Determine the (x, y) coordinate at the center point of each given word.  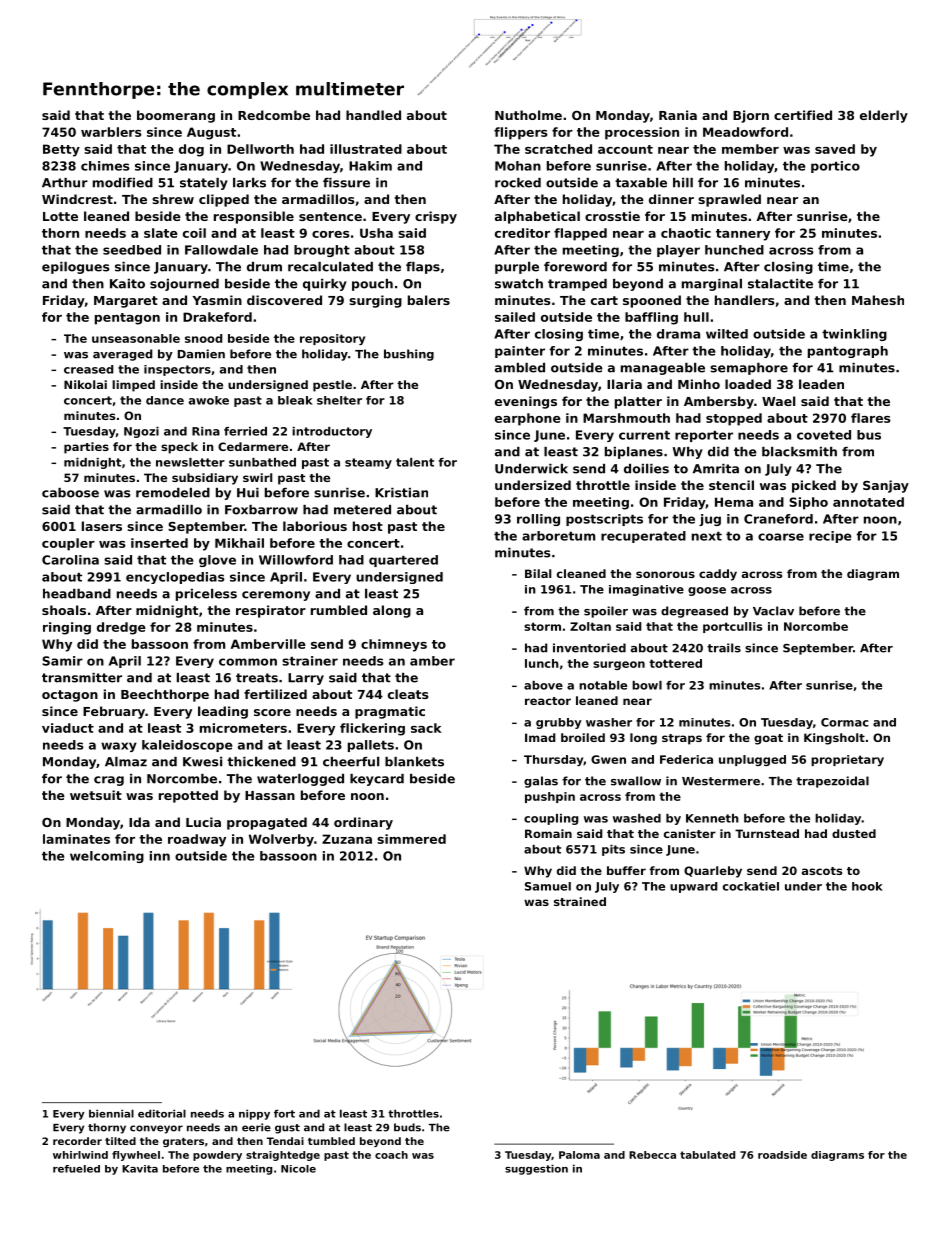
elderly (884, 116)
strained (580, 901)
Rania (678, 115)
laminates (76, 839)
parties (86, 448)
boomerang (176, 116)
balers (429, 300)
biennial (111, 1113)
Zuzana (347, 839)
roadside (782, 1155)
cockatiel (751, 886)
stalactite (780, 284)
